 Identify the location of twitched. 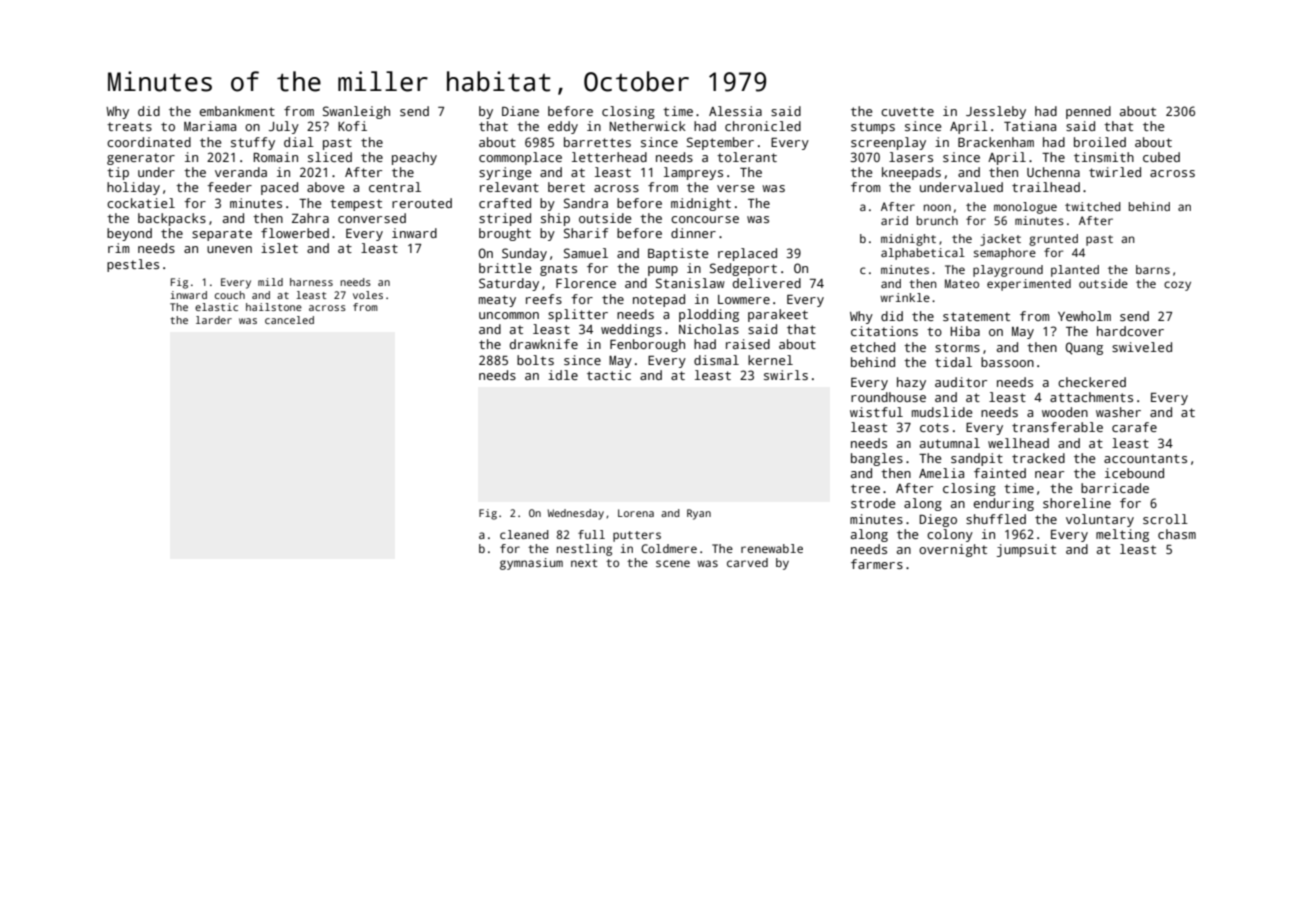
(1093, 206).
